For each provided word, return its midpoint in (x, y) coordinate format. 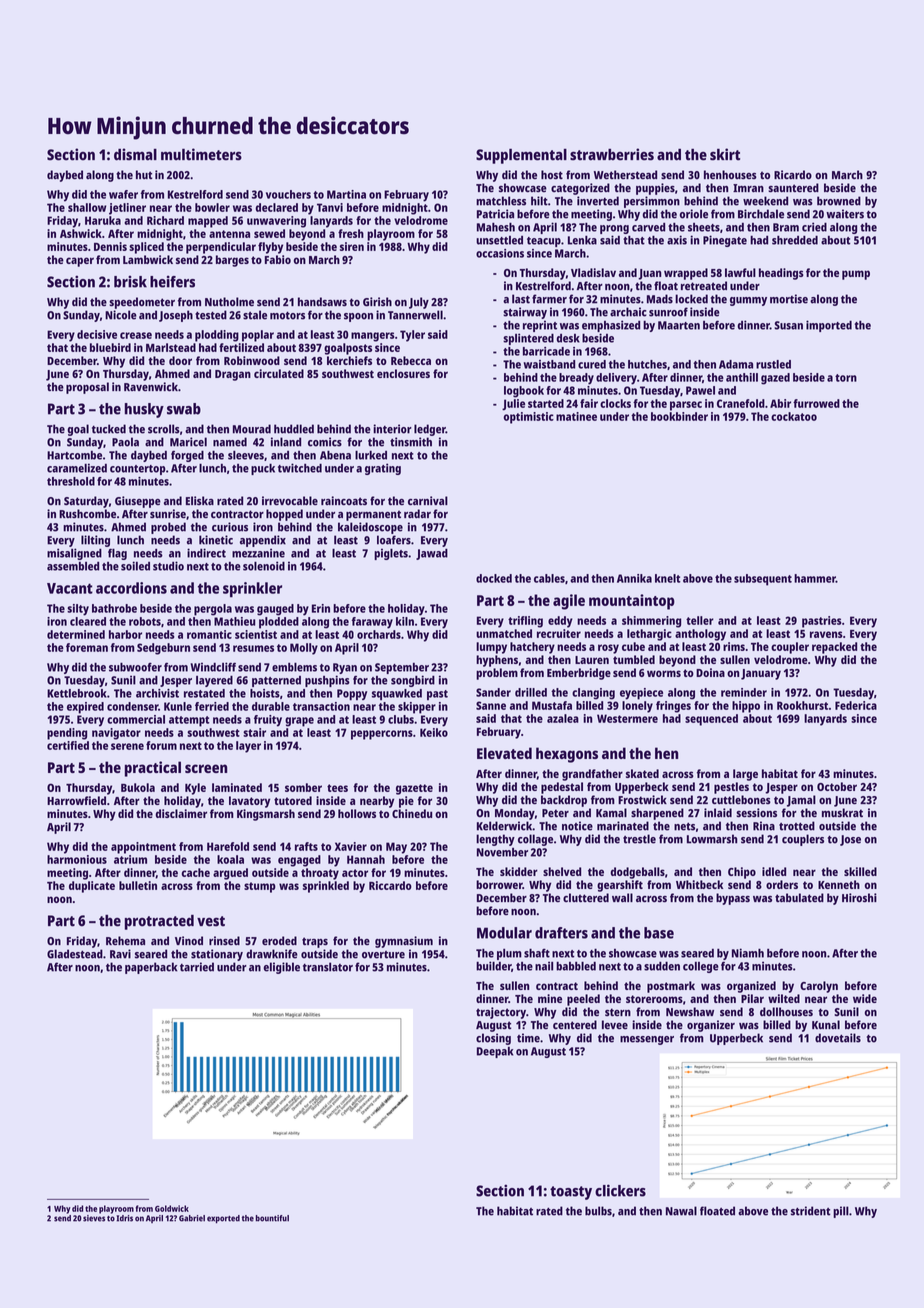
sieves (94, 1218)
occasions (500, 253)
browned (839, 201)
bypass (733, 899)
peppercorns (382, 735)
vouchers (288, 194)
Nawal (681, 1211)
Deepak (495, 1052)
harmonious (77, 859)
